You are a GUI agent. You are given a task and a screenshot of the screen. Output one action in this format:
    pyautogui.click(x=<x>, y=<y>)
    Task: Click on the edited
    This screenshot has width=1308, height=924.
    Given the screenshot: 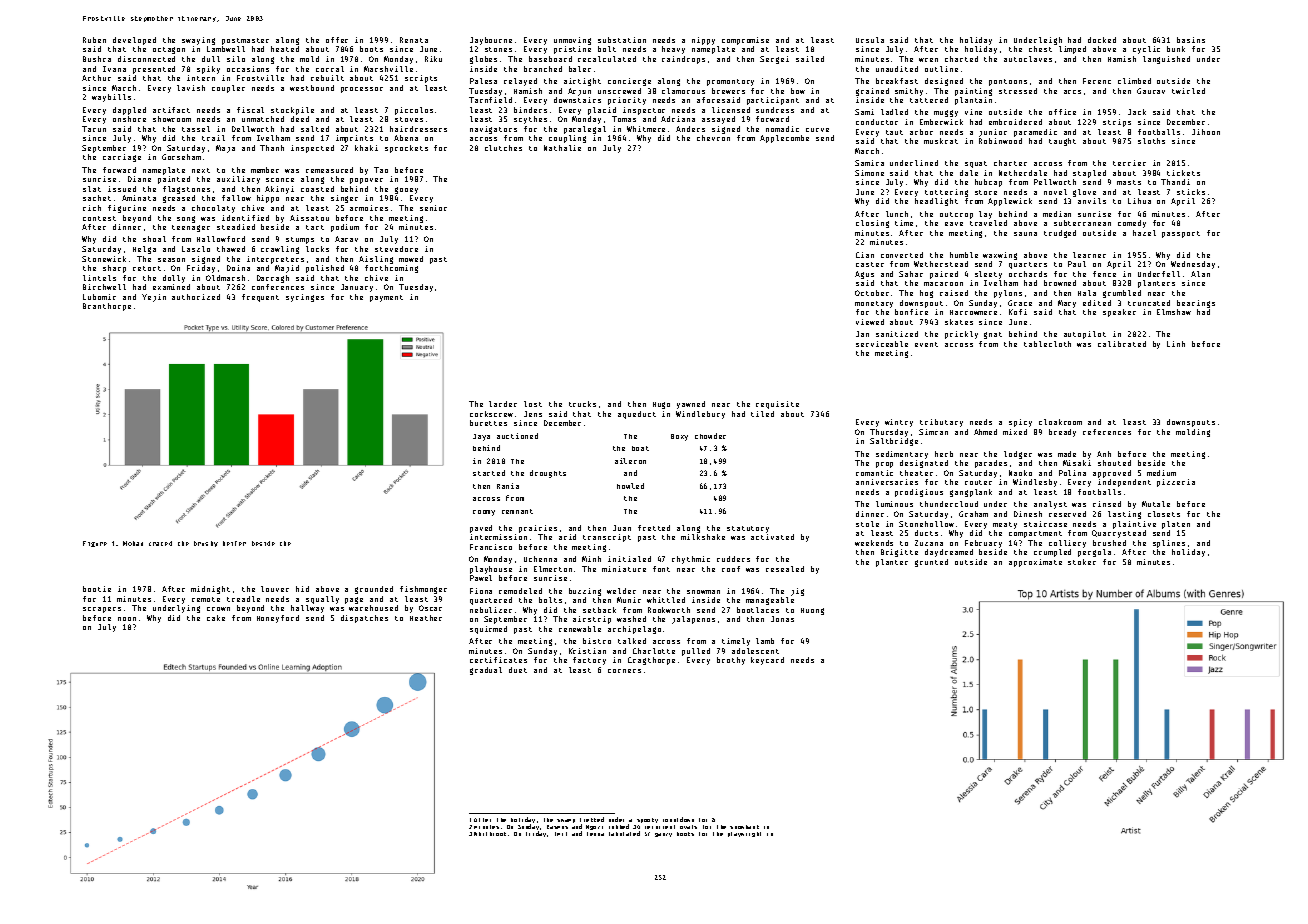 What is the action you would take?
    pyautogui.click(x=1097, y=303)
